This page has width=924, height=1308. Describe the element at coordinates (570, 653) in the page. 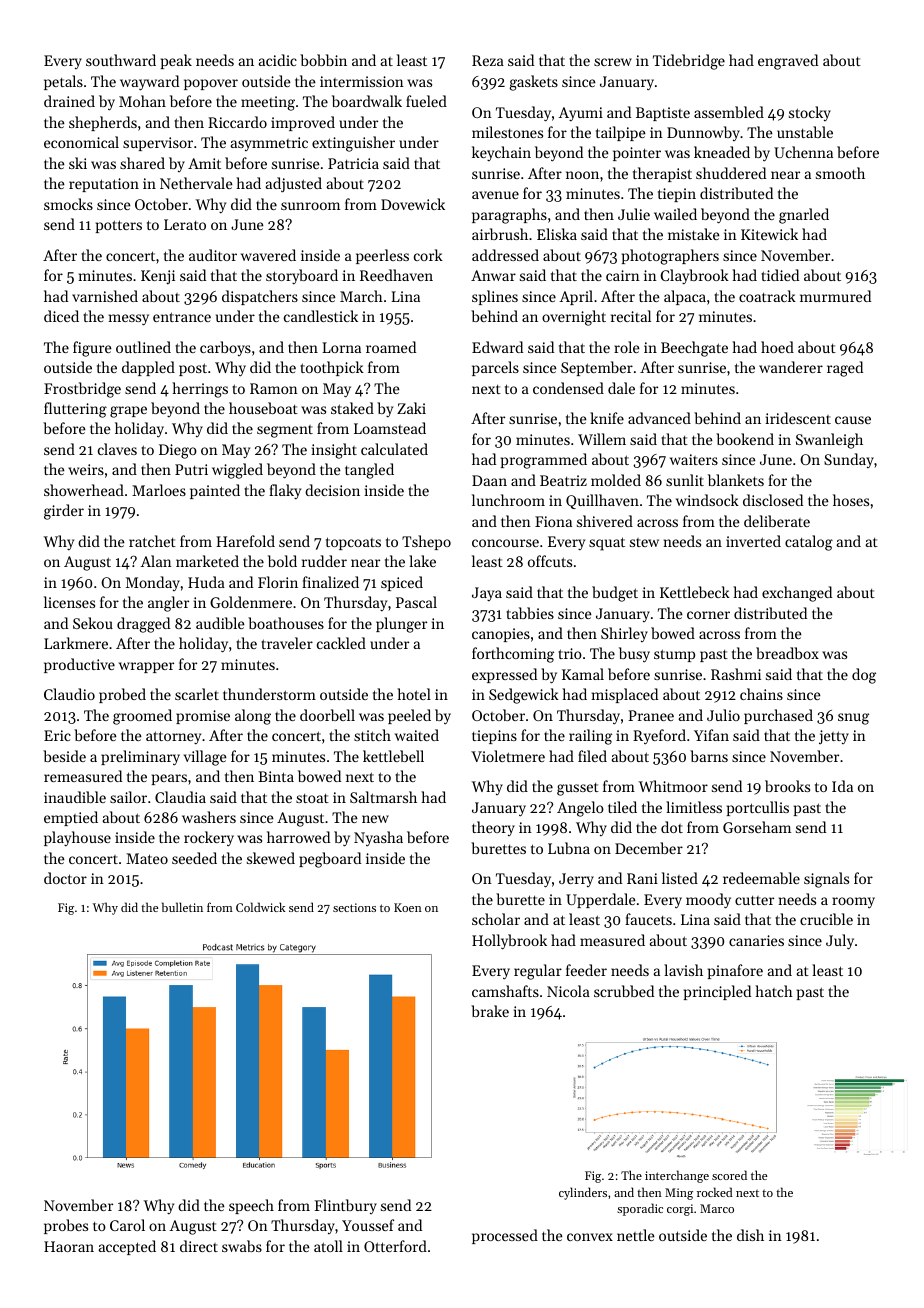

I see `trio` at that location.
